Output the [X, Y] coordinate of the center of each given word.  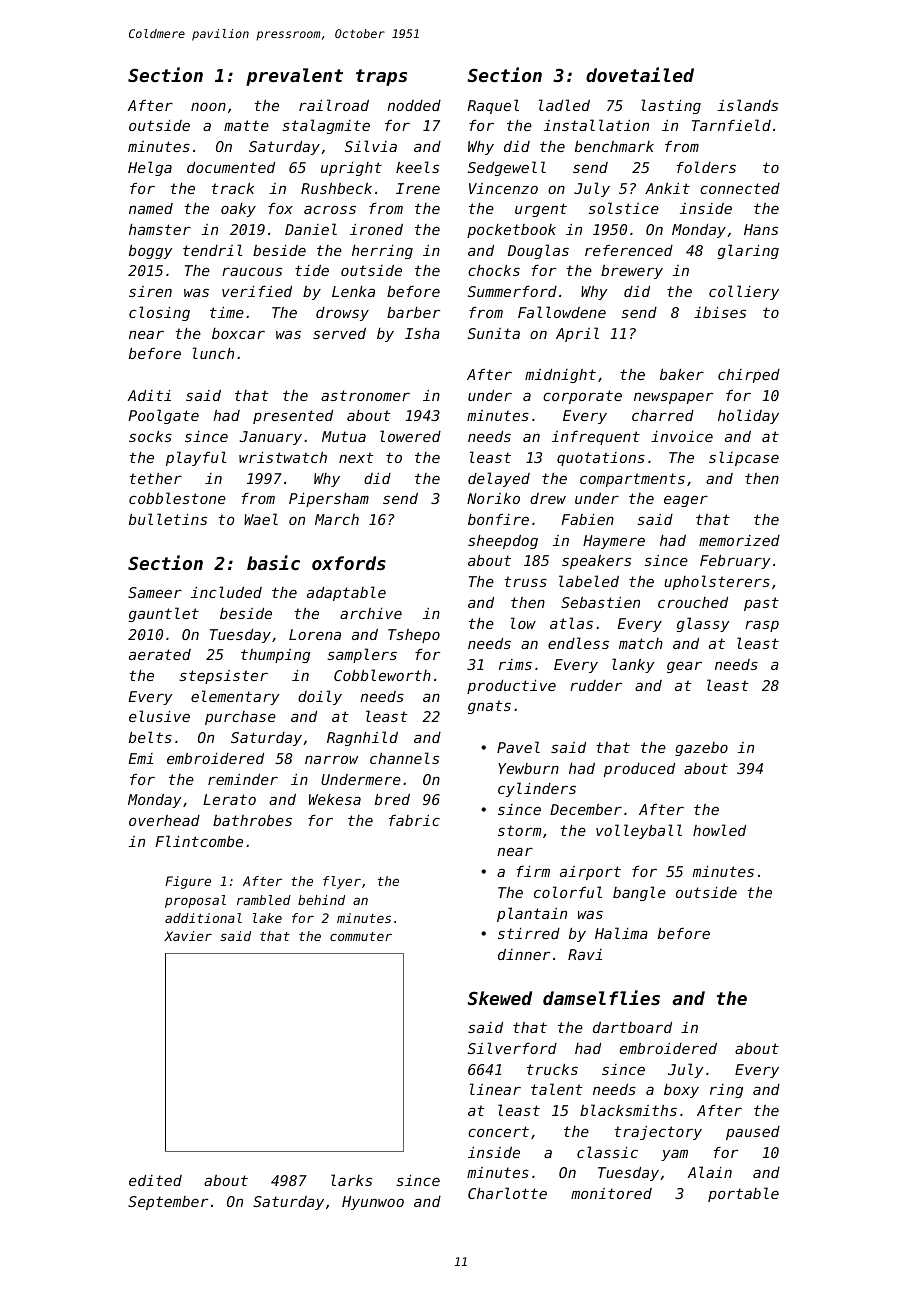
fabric [414, 820]
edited [155, 1180]
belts [150, 737]
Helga [150, 168]
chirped [749, 376]
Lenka [353, 291]
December [586, 809]
